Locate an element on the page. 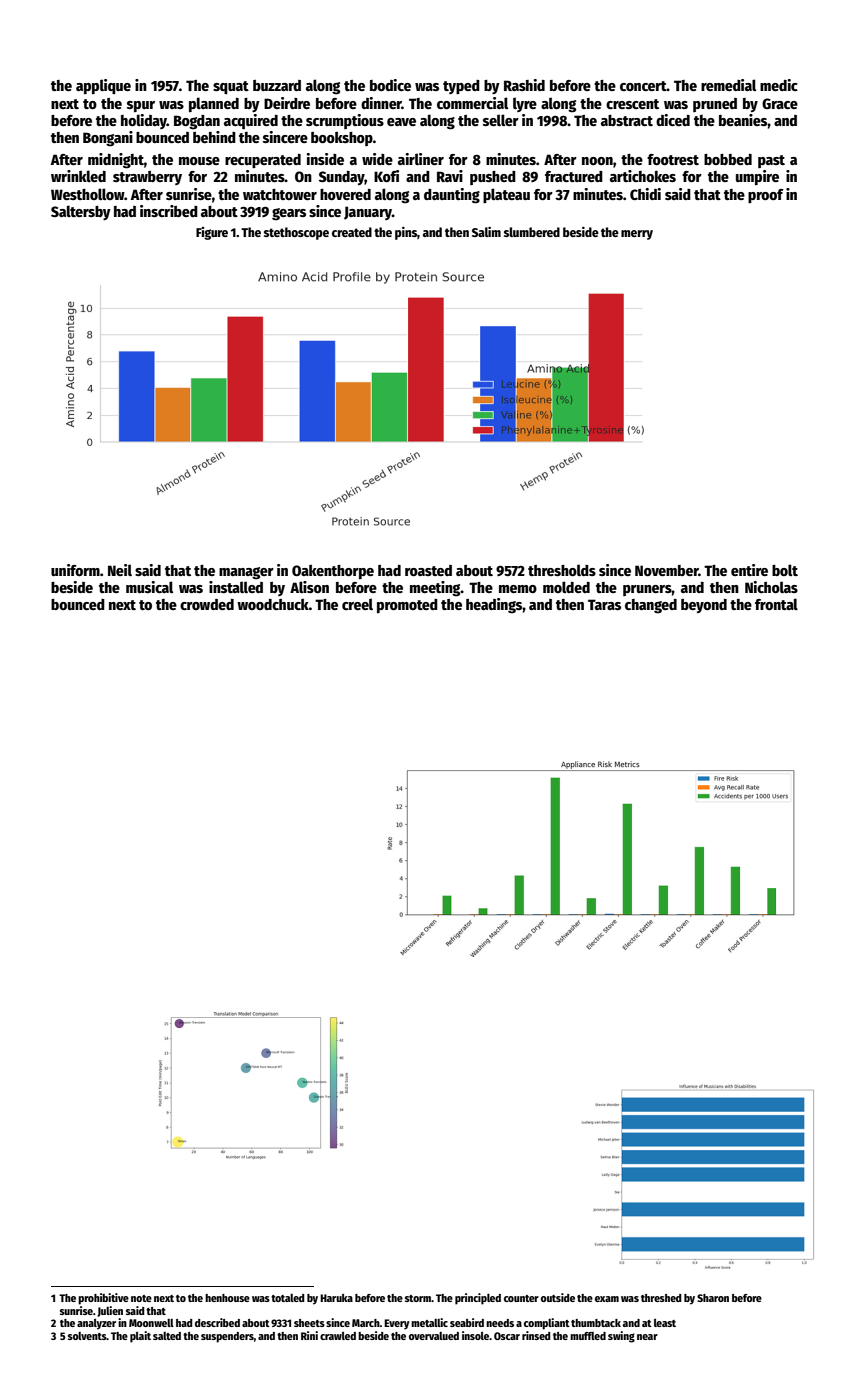  typed is located at coordinates (461, 87).
